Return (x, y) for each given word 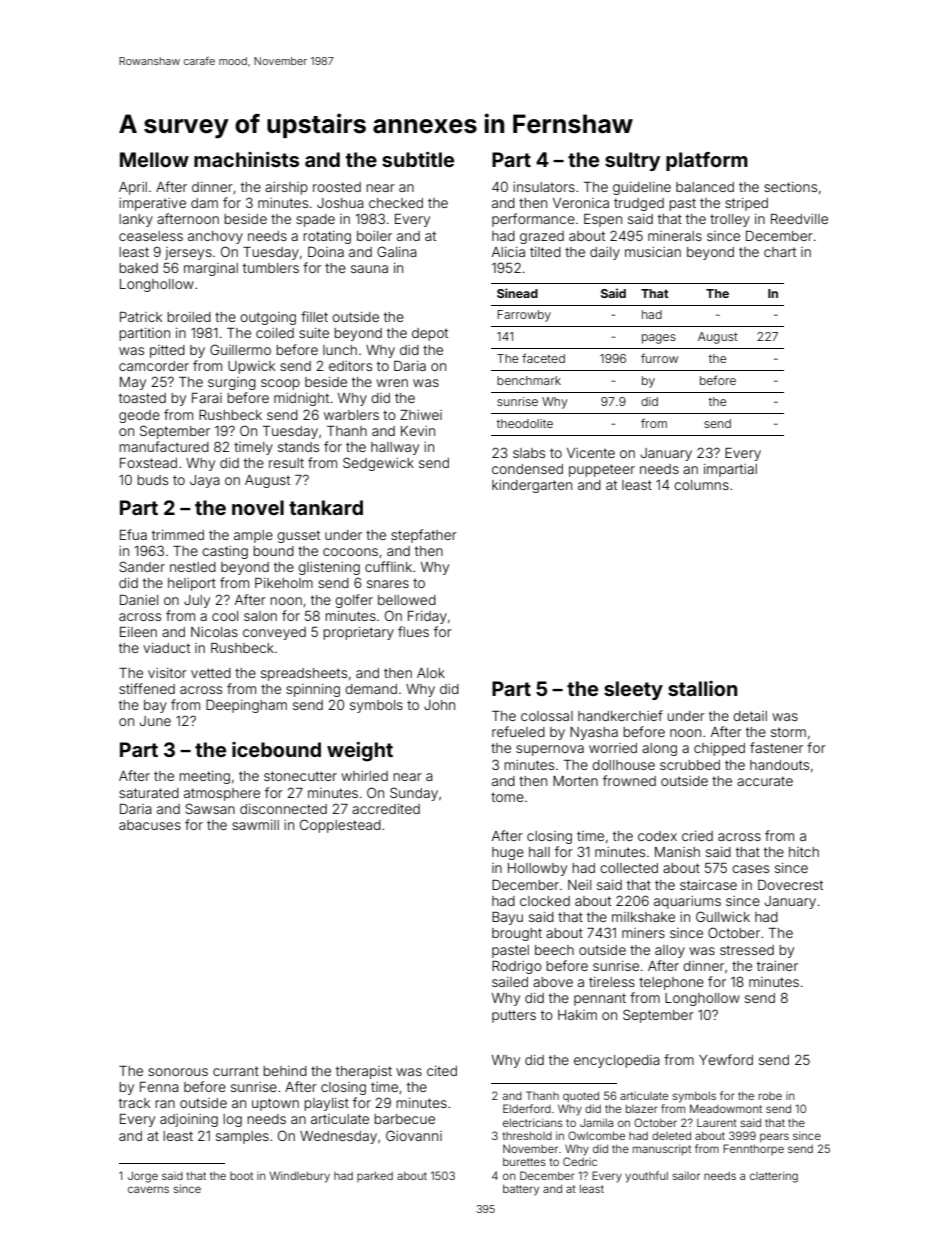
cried (697, 836)
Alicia (508, 252)
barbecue (404, 1119)
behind (285, 1071)
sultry (632, 161)
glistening (329, 568)
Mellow (154, 159)
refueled (518, 731)
